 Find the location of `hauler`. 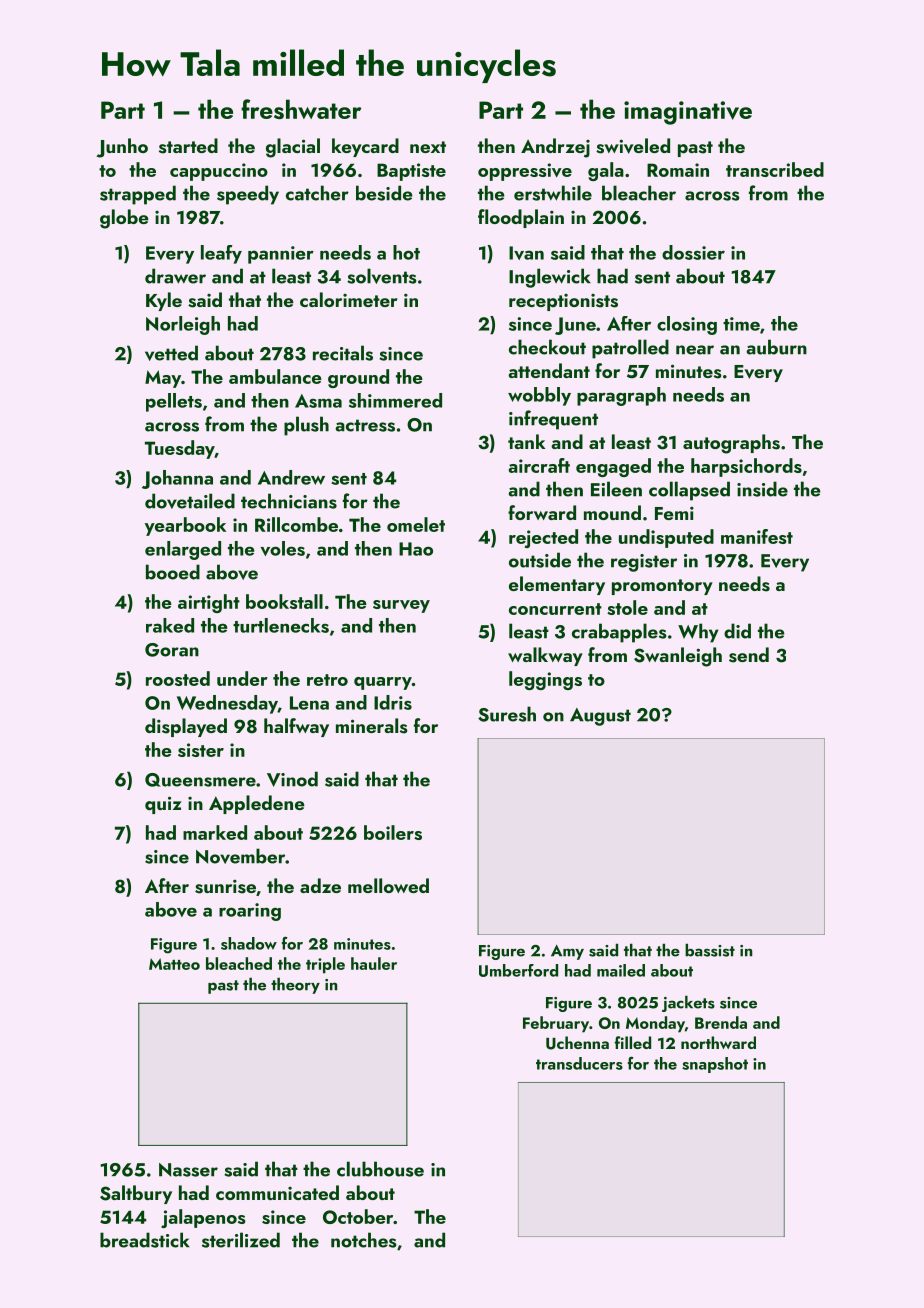

hauler is located at coordinates (374, 963).
